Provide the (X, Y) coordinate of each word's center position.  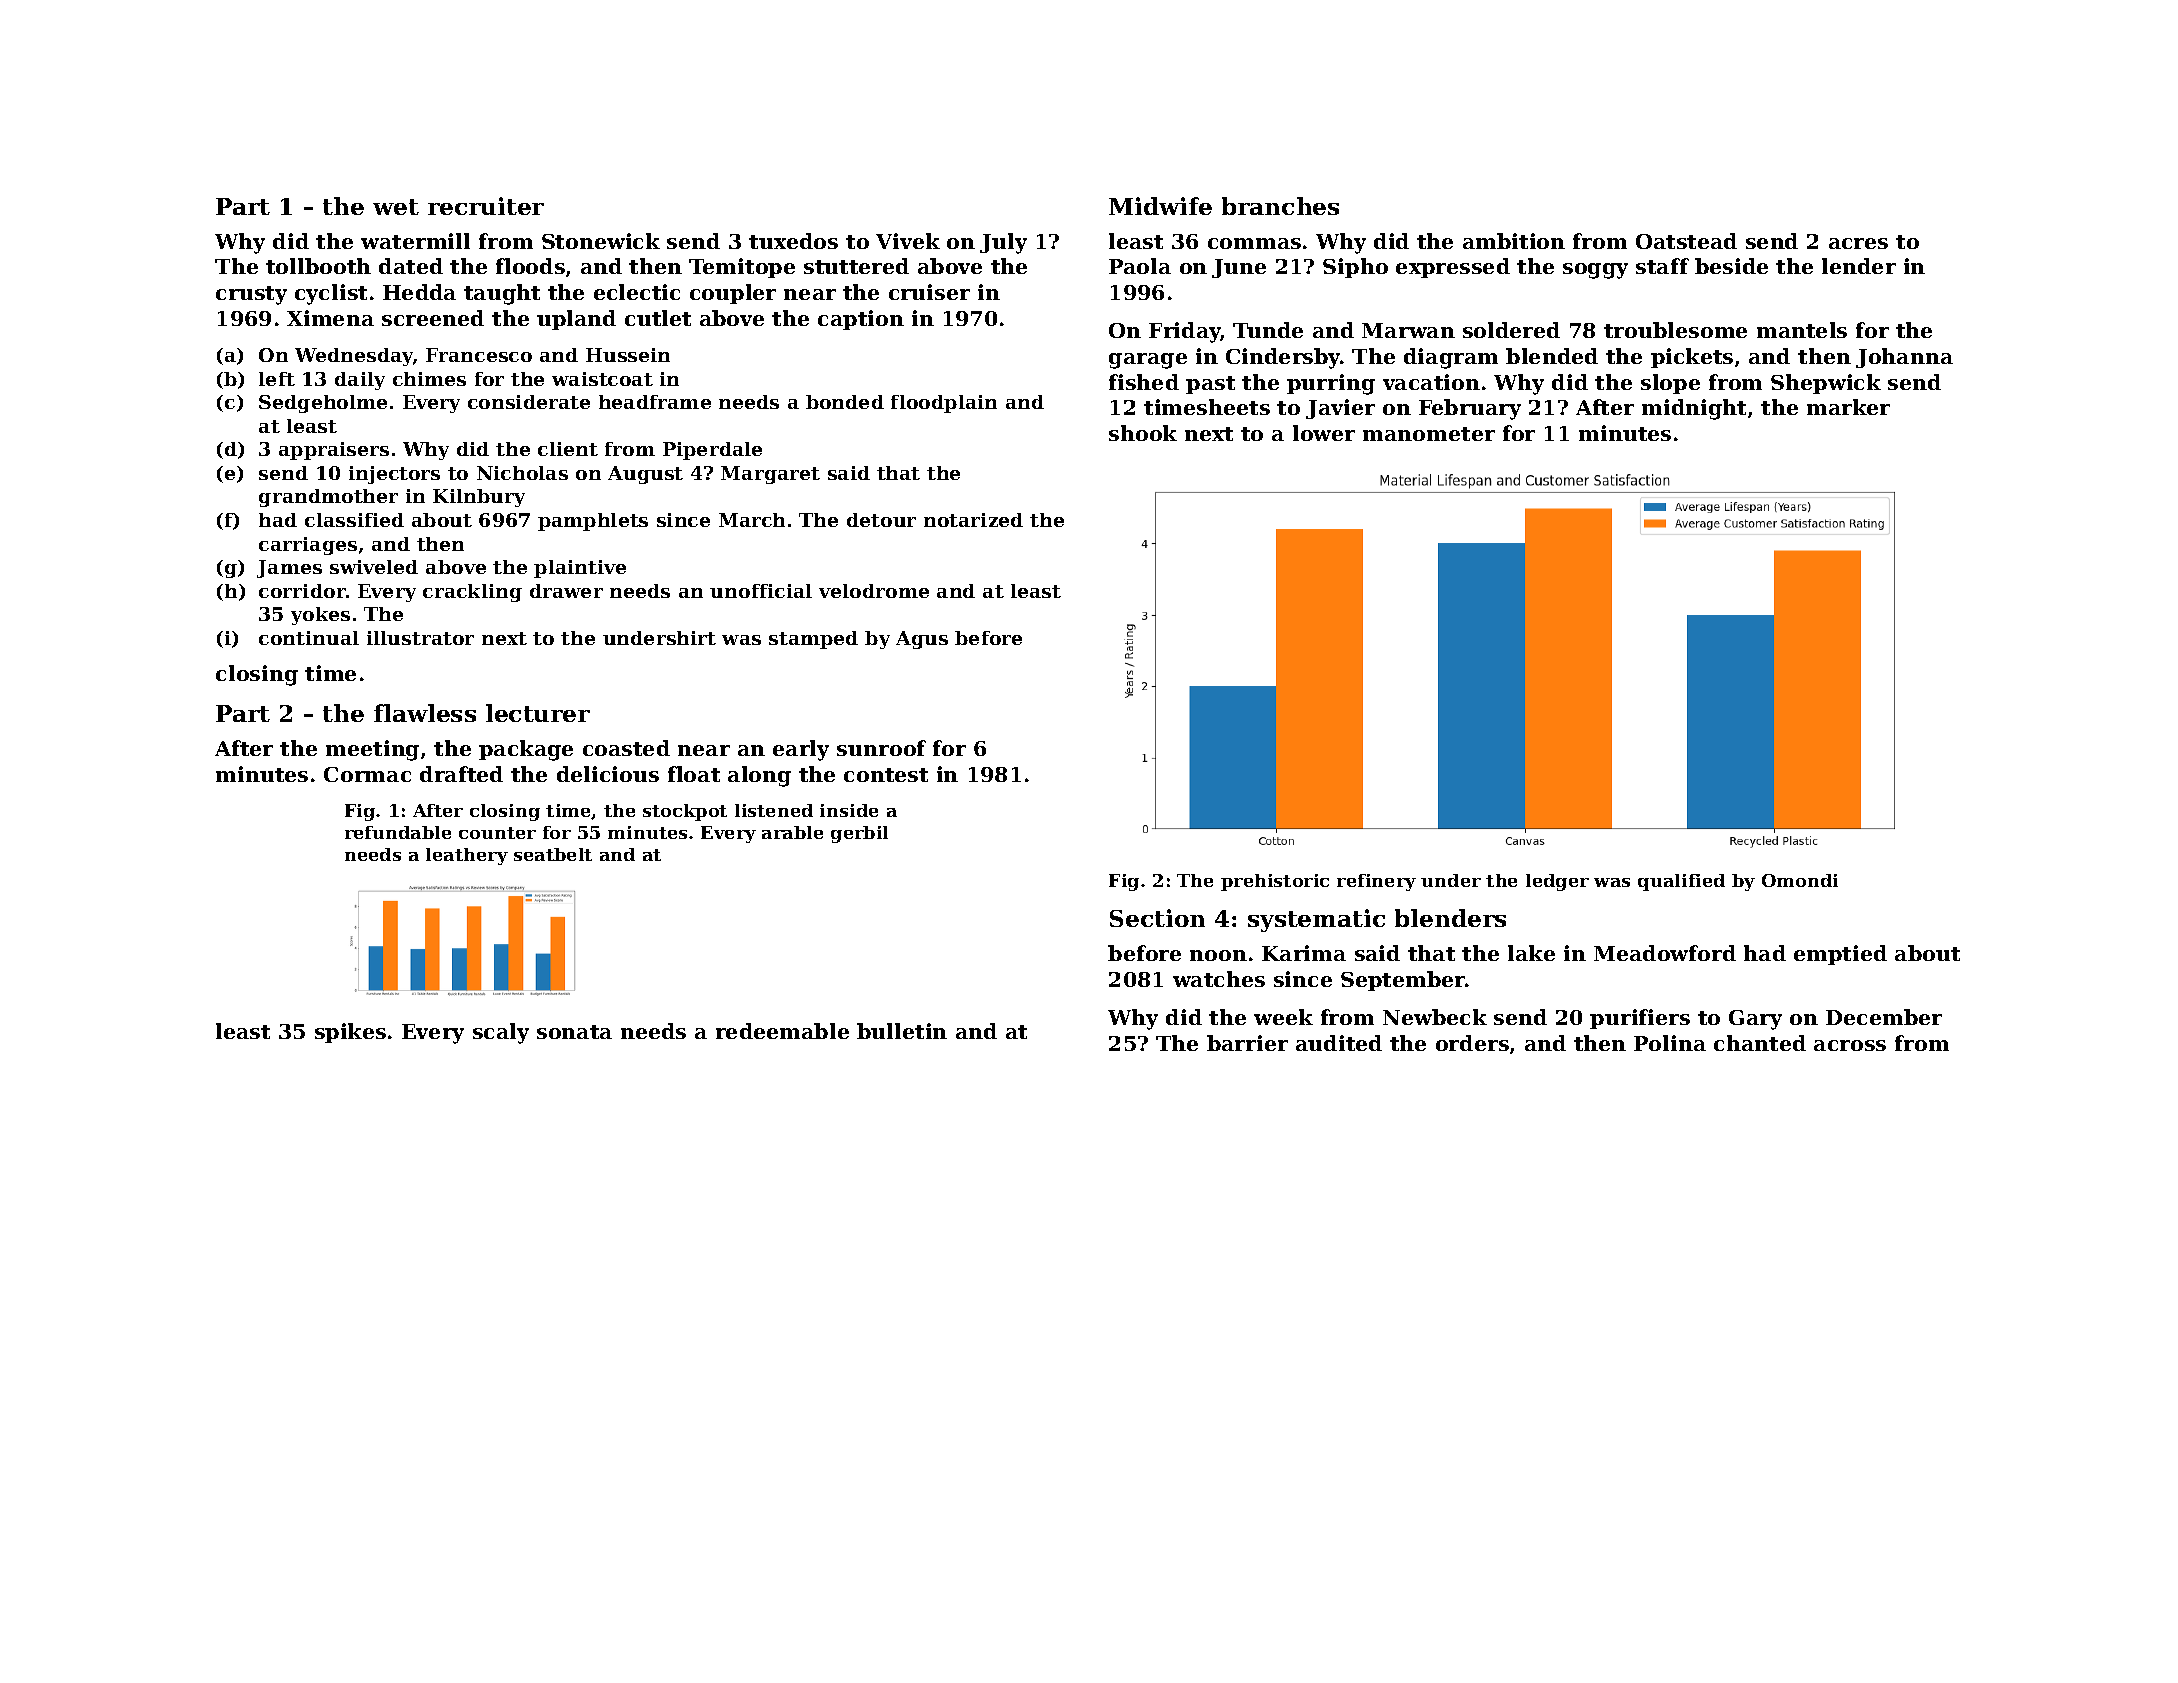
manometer (1429, 434)
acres (1858, 243)
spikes (350, 1033)
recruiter (486, 206)
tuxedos (793, 241)
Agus (922, 640)
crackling (472, 593)
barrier (1247, 1043)
